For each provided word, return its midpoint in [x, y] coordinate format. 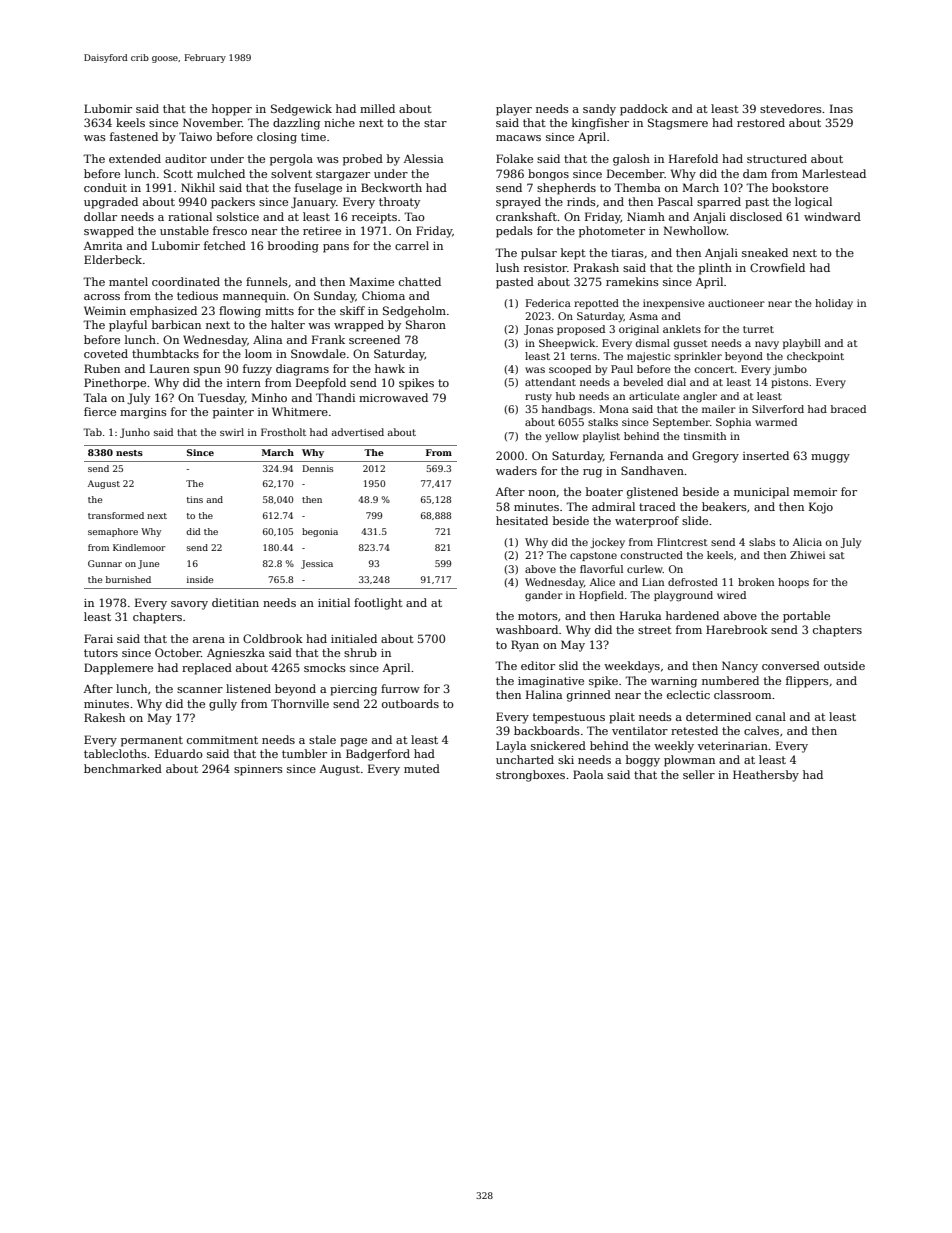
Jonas [538, 330]
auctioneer [736, 303]
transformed [116, 515]
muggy [830, 458]
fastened [134, 136]
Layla [511, 747]
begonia [320, 532]
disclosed [756, 216]
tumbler [304, 753]
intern [244, 383]
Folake [514, 158]
